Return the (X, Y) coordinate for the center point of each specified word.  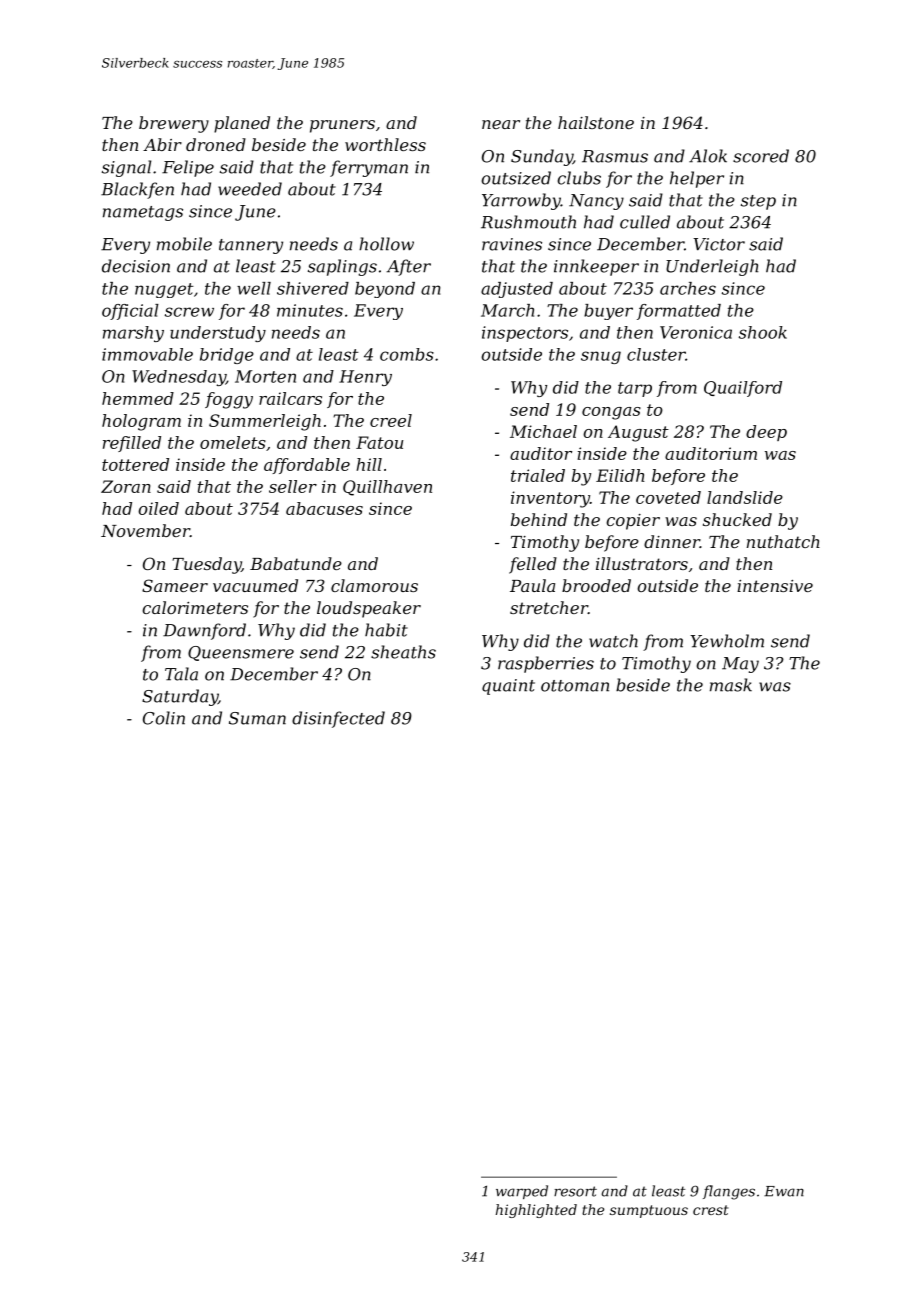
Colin (164, 718)
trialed (538, 475)
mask (731, 685)
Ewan (784, 1191)
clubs (579, 178)
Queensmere (241, 653)
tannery (251, 246)
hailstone (596, 122)
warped (522, 1192)
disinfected (338, 719)
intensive (775, 586)
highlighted (536, 1211)
